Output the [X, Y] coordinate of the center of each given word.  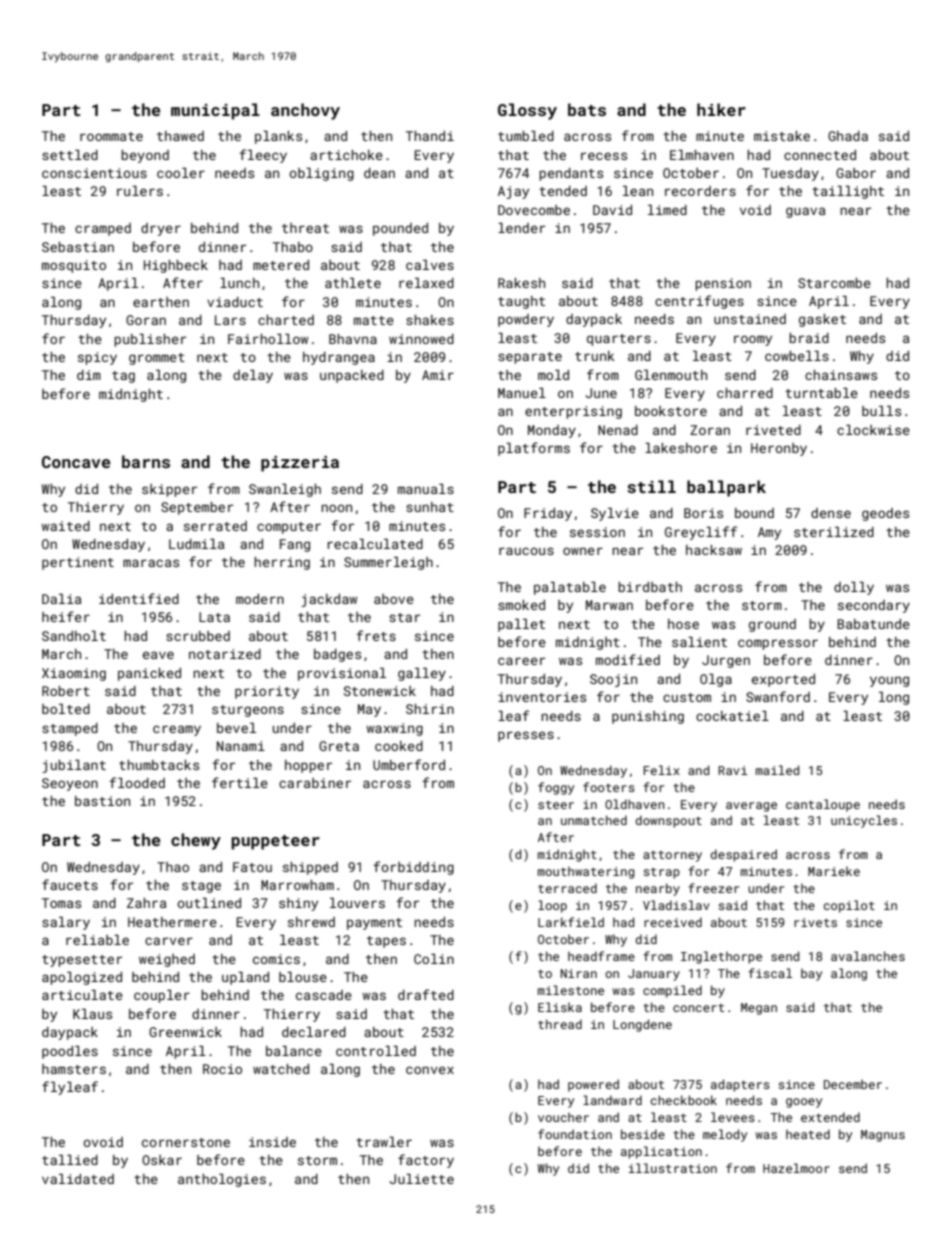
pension [723, 284]
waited [65, 526]
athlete [353, 283]
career [521, 661]
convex [430, 1070]
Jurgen [726, 661]
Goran [146, 320]
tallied [70, 1160]
